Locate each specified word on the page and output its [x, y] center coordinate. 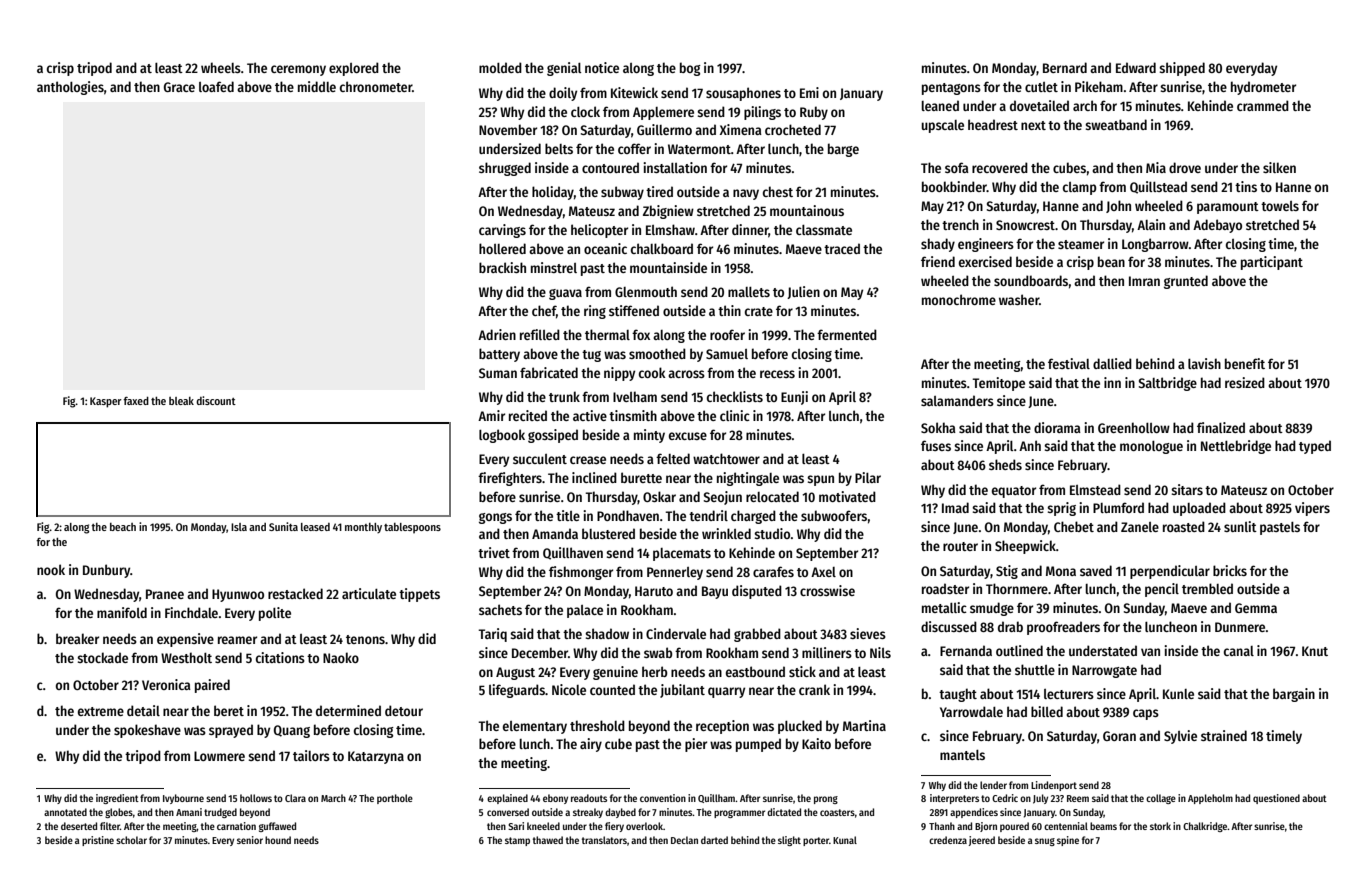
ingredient [117, 799]
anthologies [70, 88]
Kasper [106, 402]
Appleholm [1210, 799]
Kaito [816, 743]
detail [143, 710]
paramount [1228, 208]
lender [993, 785]
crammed [1263, 105]
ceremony [298, 70]
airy [591, 745]
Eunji [794, 398]
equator [1014, 492]
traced [842, 248]
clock [585, 111]
